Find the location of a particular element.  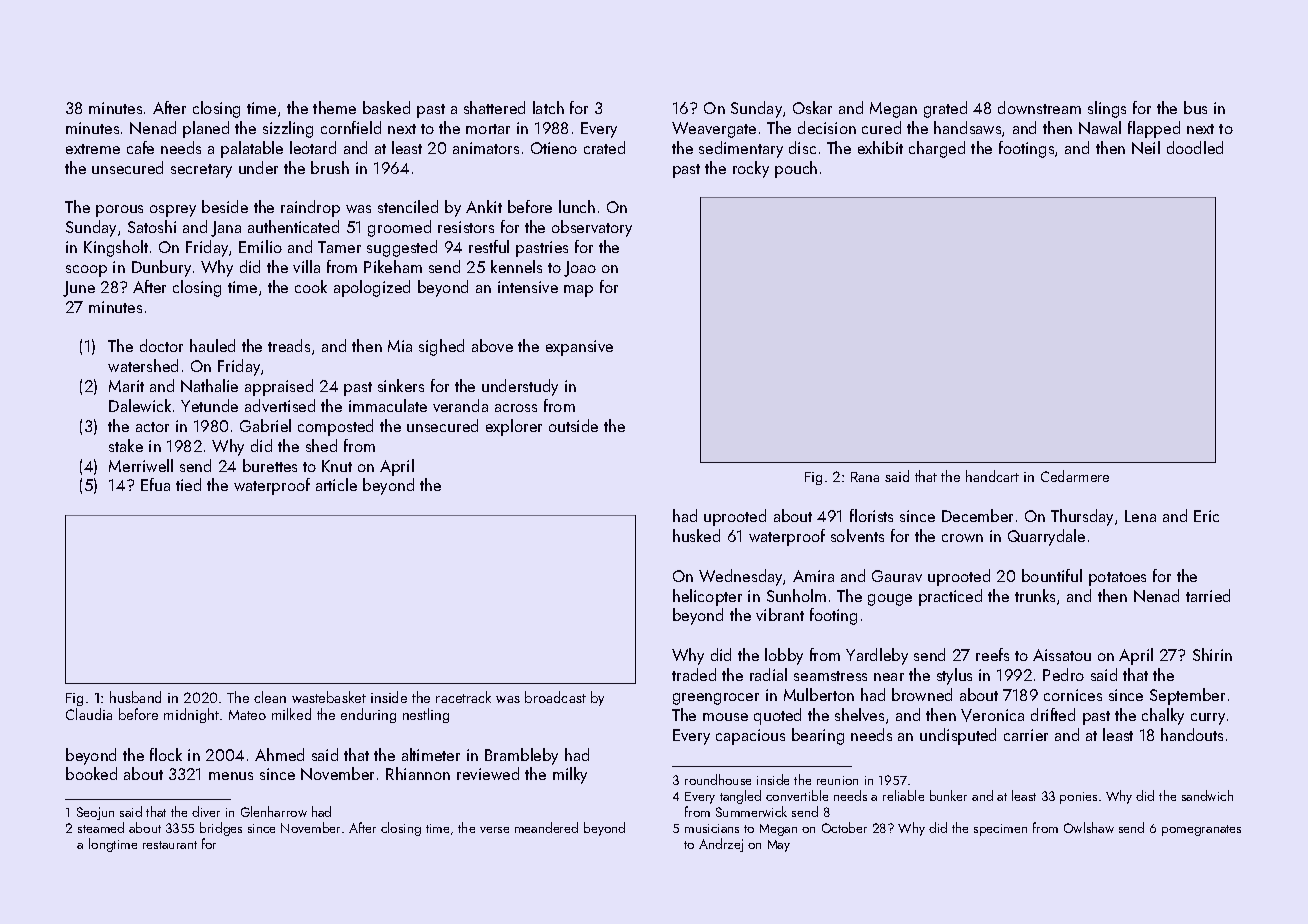

bus is located at coordinates (1195, 107).
